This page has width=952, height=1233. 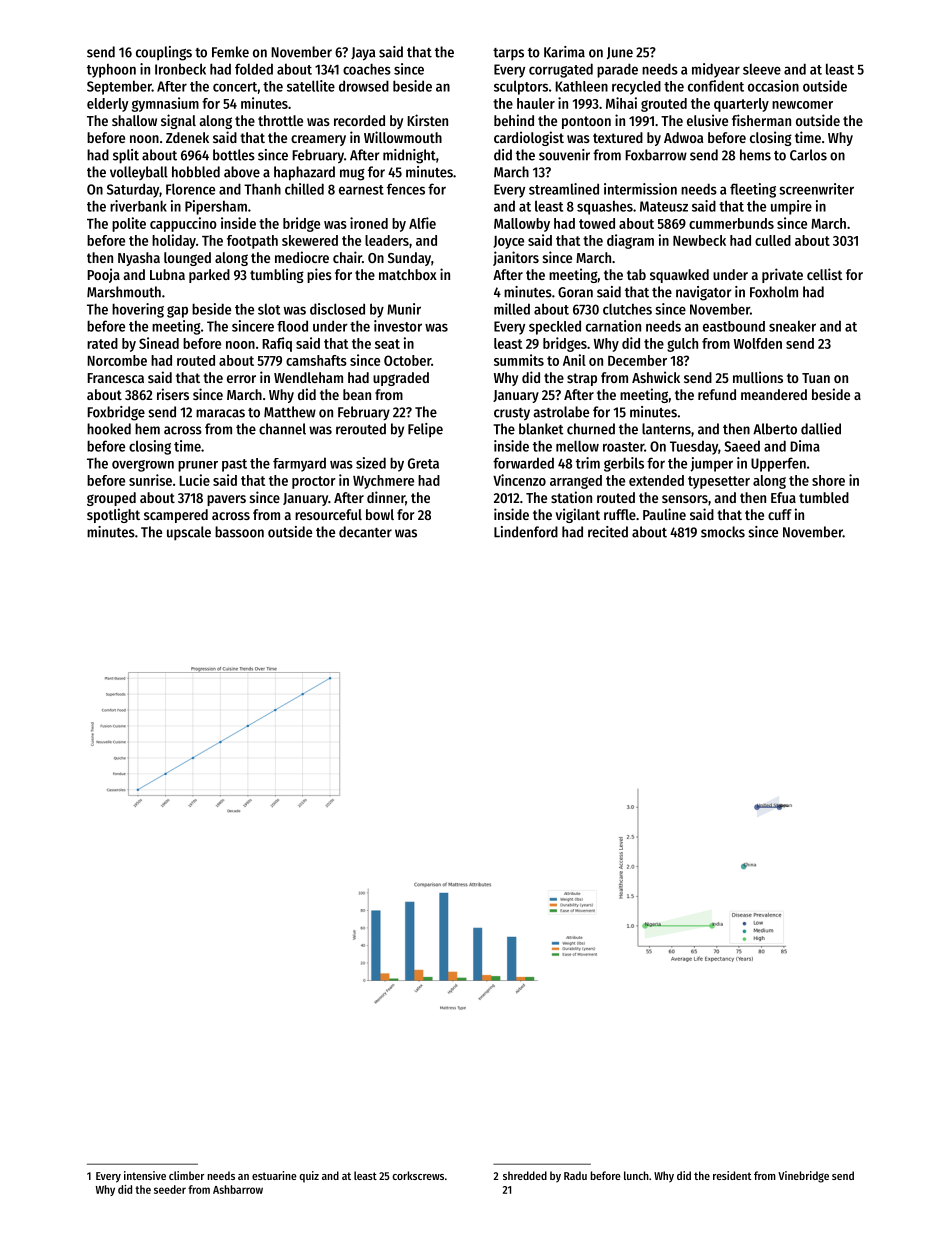 What do you see at coordinates (564, 52) in the page?
I see `Karima` at bounding box center [564, 52].
